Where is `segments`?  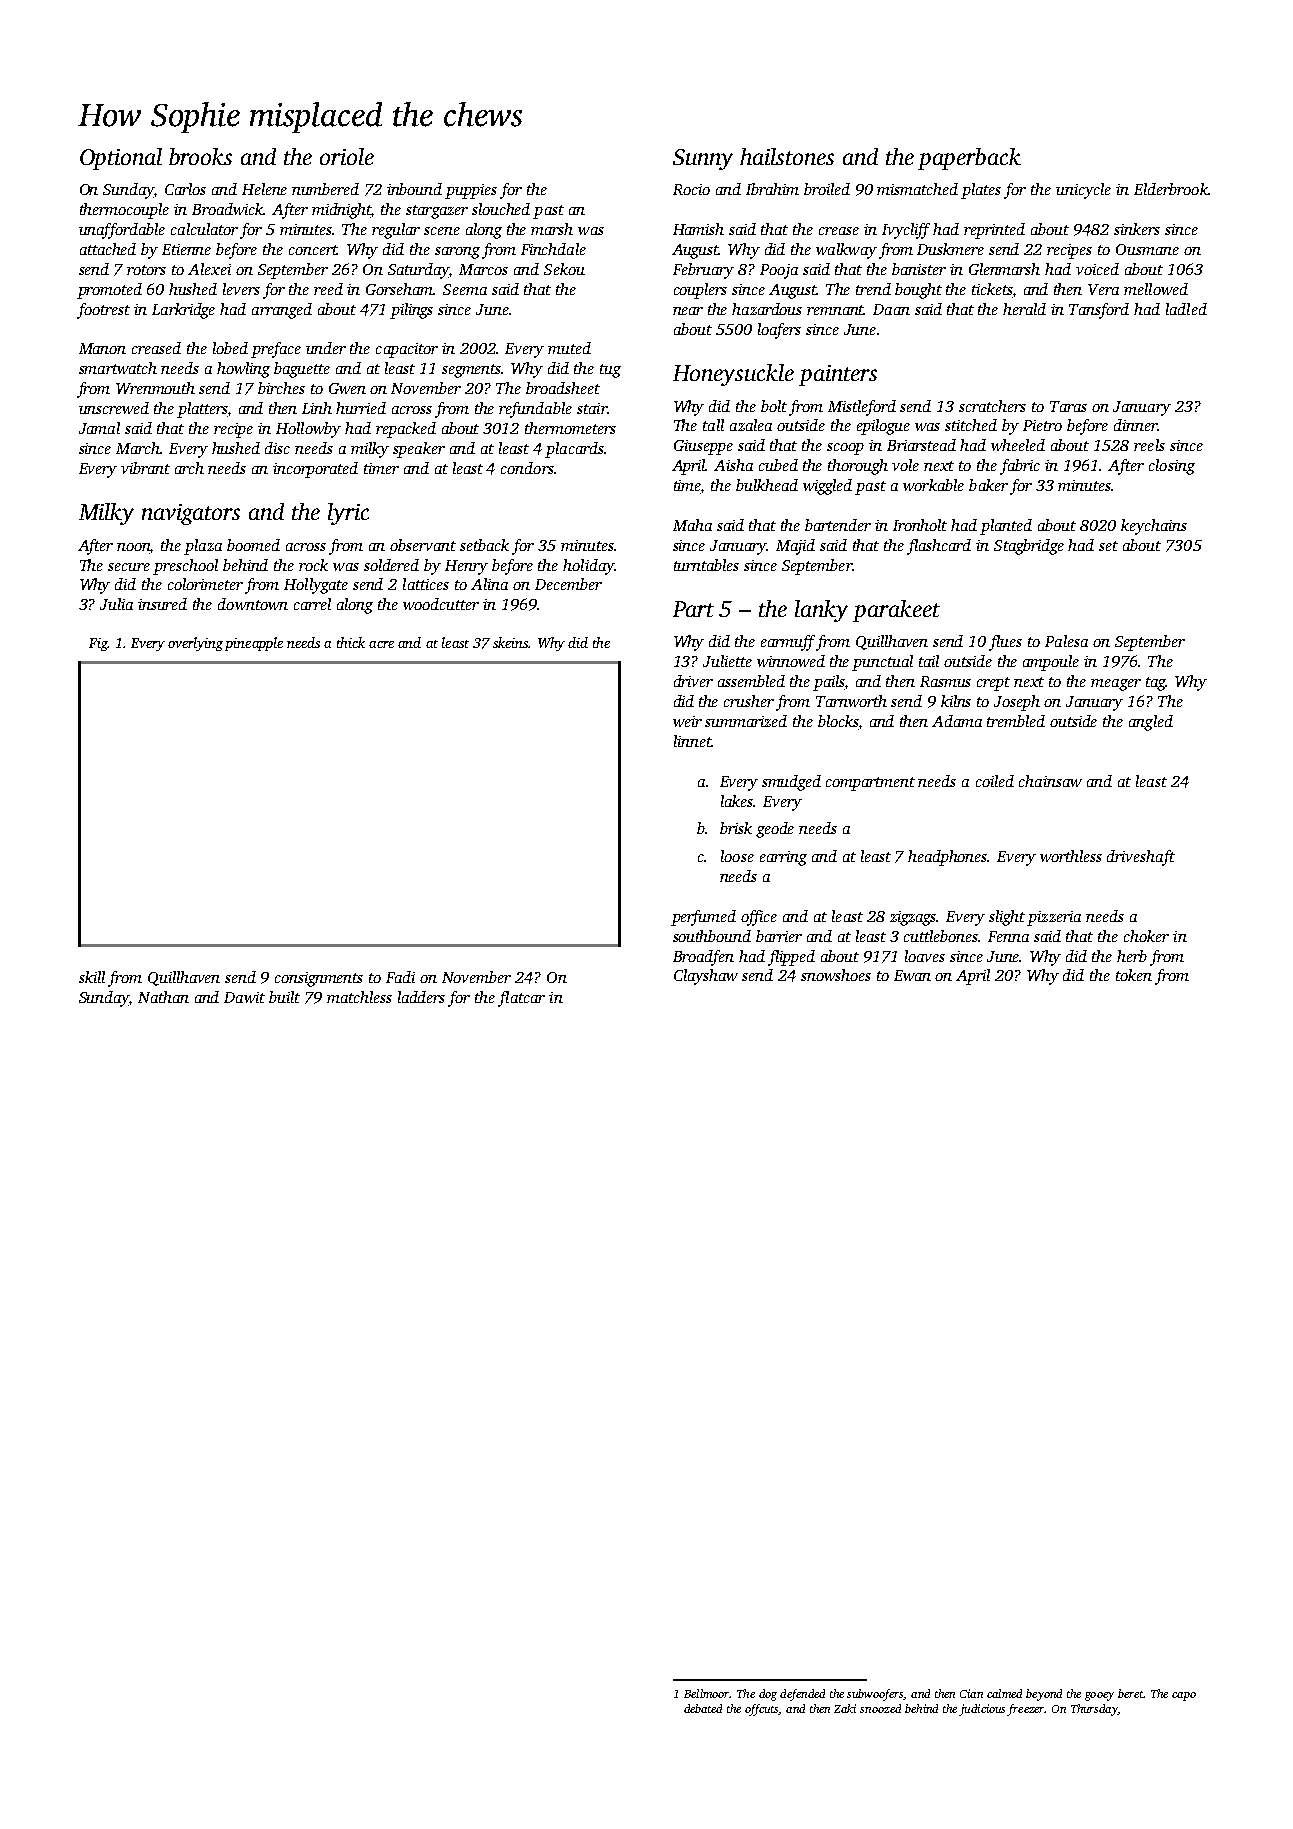 segments is located at coordinates (472, 371).
